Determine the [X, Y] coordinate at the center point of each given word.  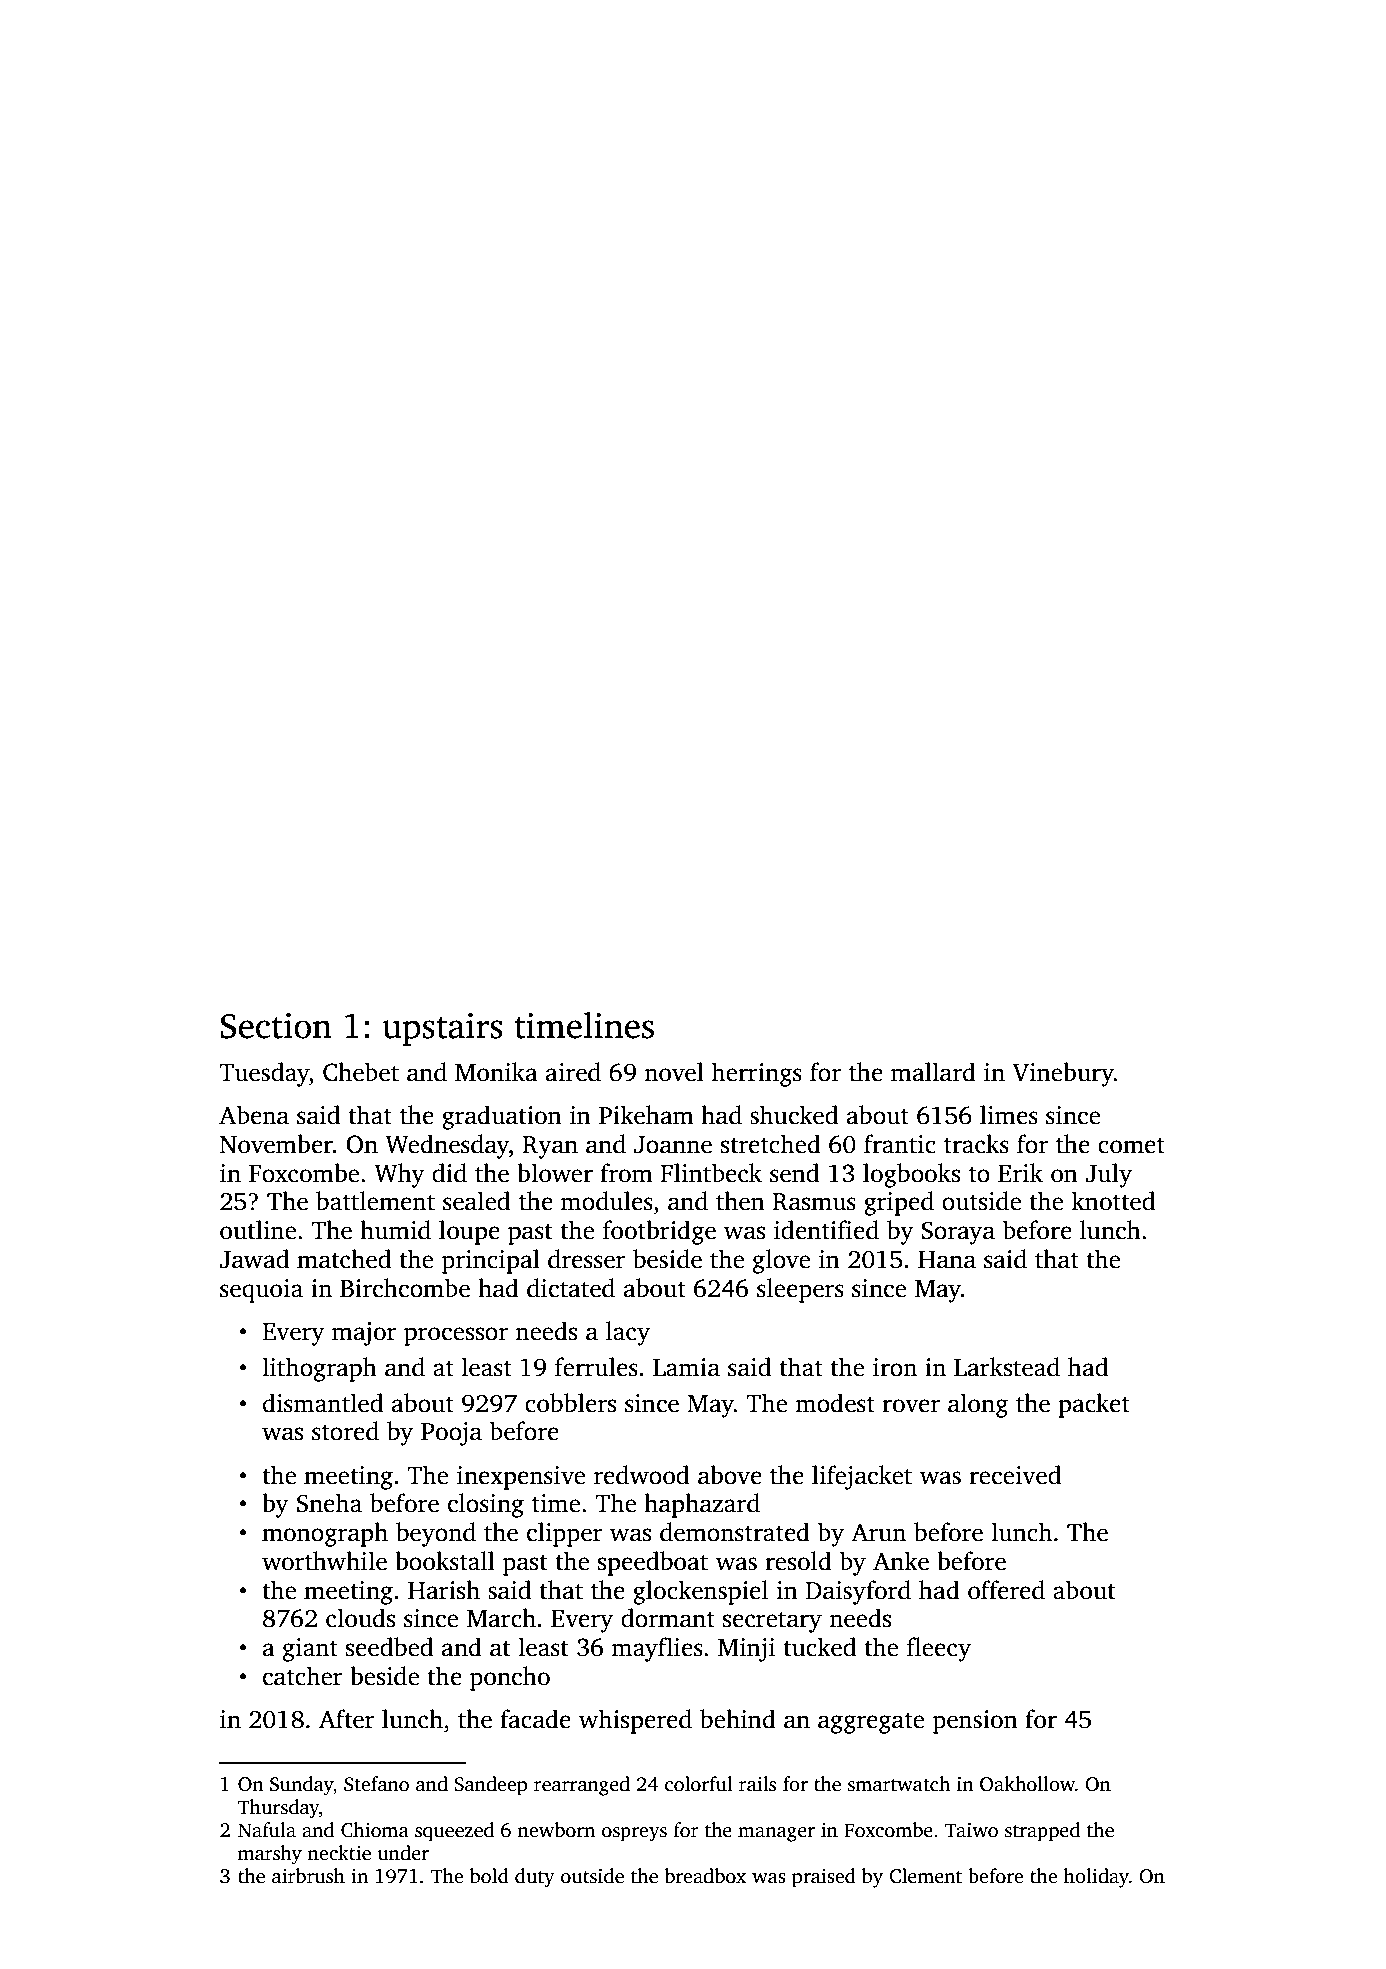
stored [345, 1431]
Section [276, 1026]
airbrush [308, 1876]
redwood [641, 1475]
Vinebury [1063, 1074]
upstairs [442, 1029]
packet [1094, 1405]
